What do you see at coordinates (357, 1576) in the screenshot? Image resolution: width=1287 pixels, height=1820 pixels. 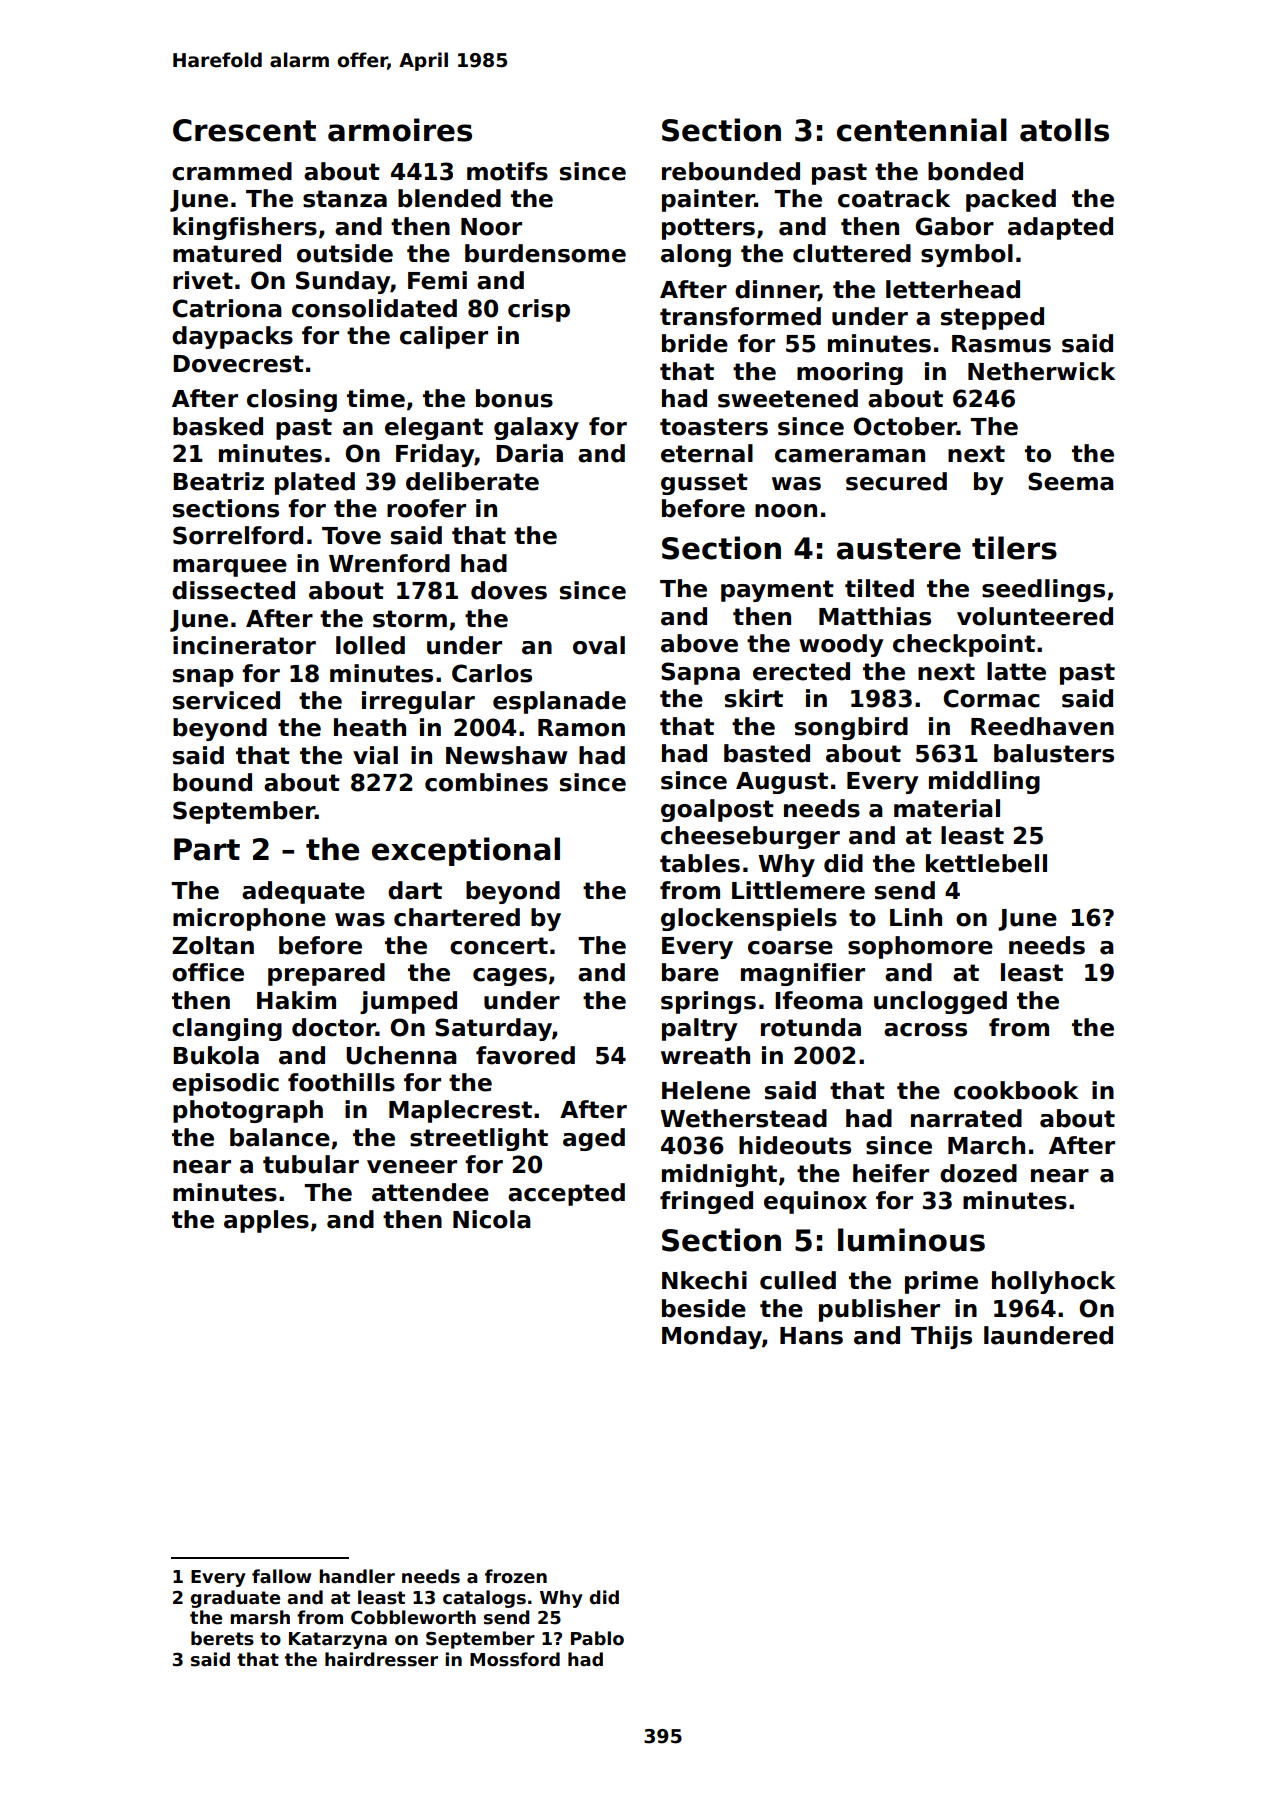 I see `handler` at bounding box center [357, 1576].
